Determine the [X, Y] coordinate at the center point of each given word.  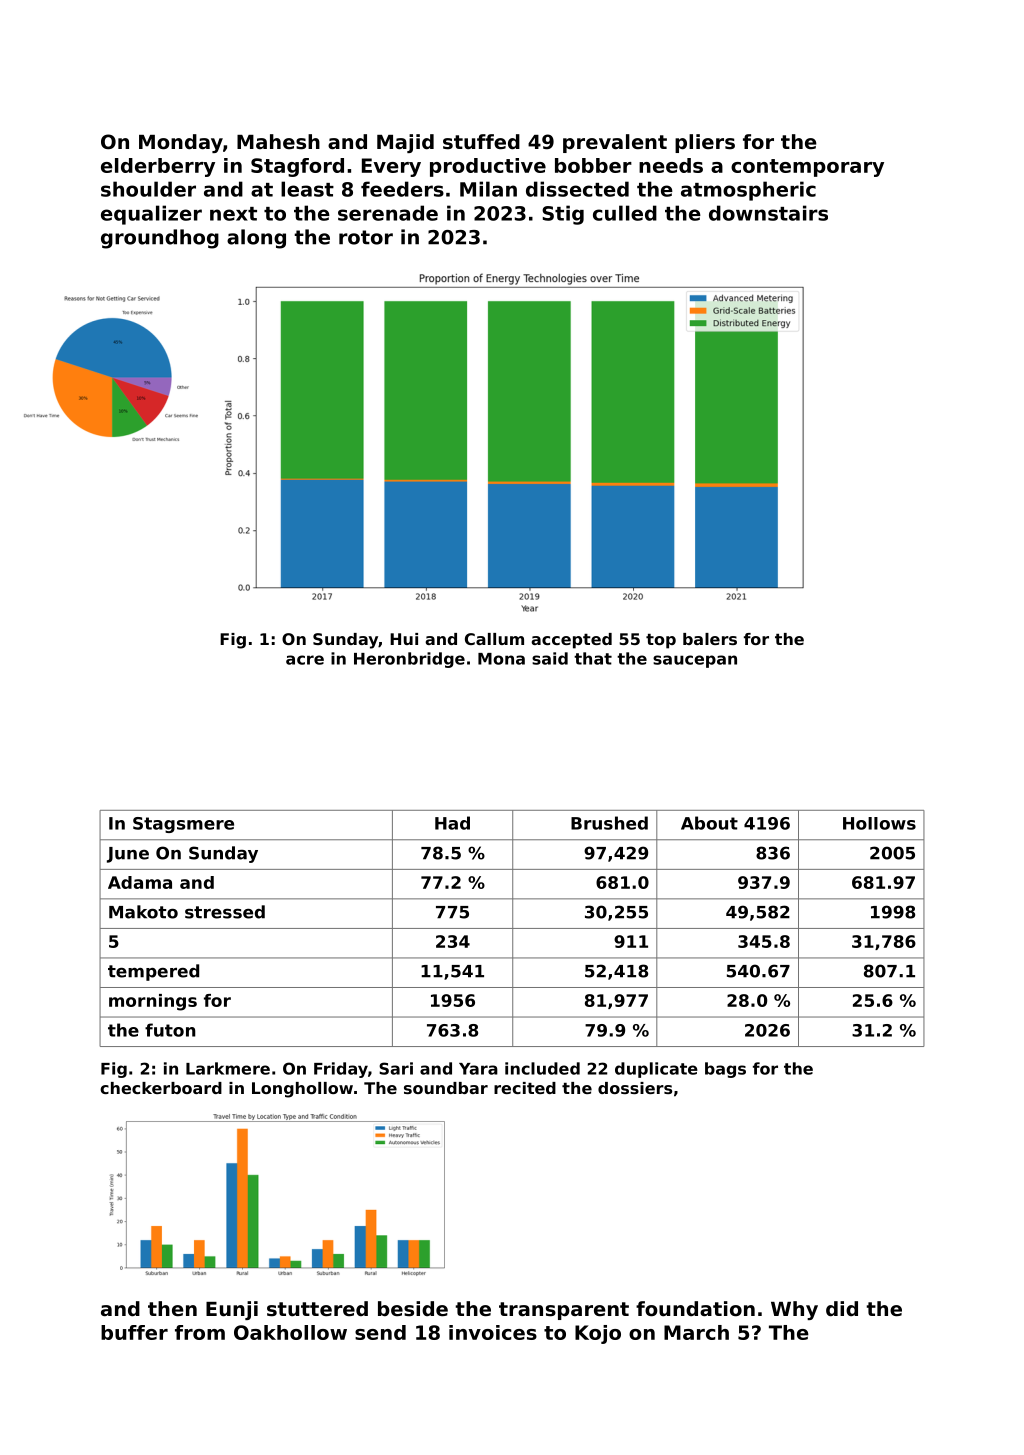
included [542, 1068]
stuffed [481, 142]
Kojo [598, 1334]
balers [710, 639]
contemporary [807, 168]
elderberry [158, 167]
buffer [134, 1332]
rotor [366, 237]
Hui [404, 639]
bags [725, 1070]
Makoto [143, 912]
